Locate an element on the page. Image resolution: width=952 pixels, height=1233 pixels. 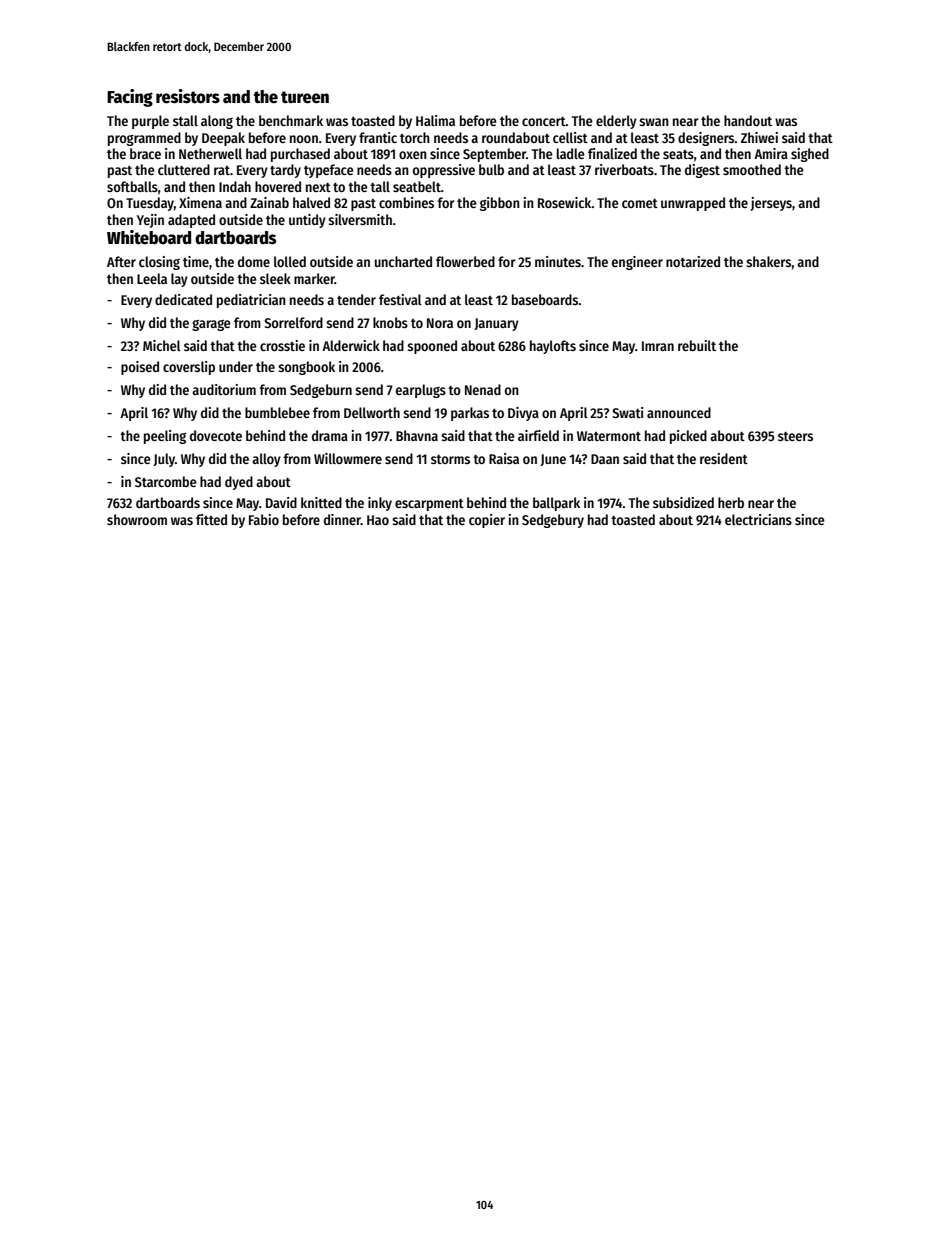
Divya is located at coordinates (523, 414).
